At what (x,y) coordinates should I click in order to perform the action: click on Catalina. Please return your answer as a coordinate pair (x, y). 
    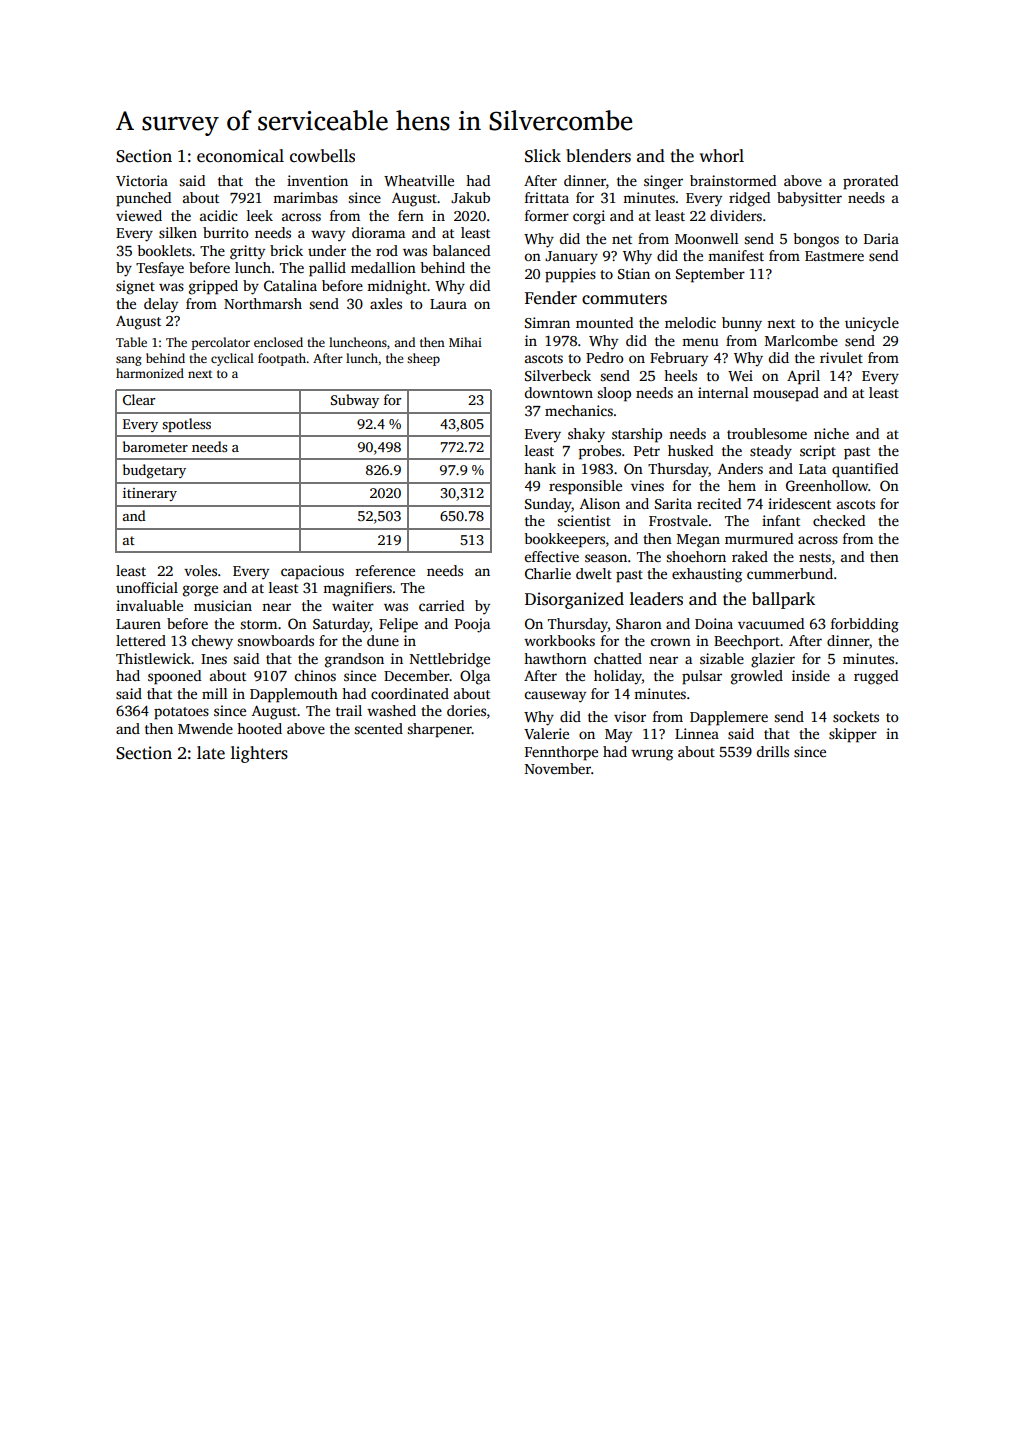
    Looking at the image, I should click on (290, 285).
